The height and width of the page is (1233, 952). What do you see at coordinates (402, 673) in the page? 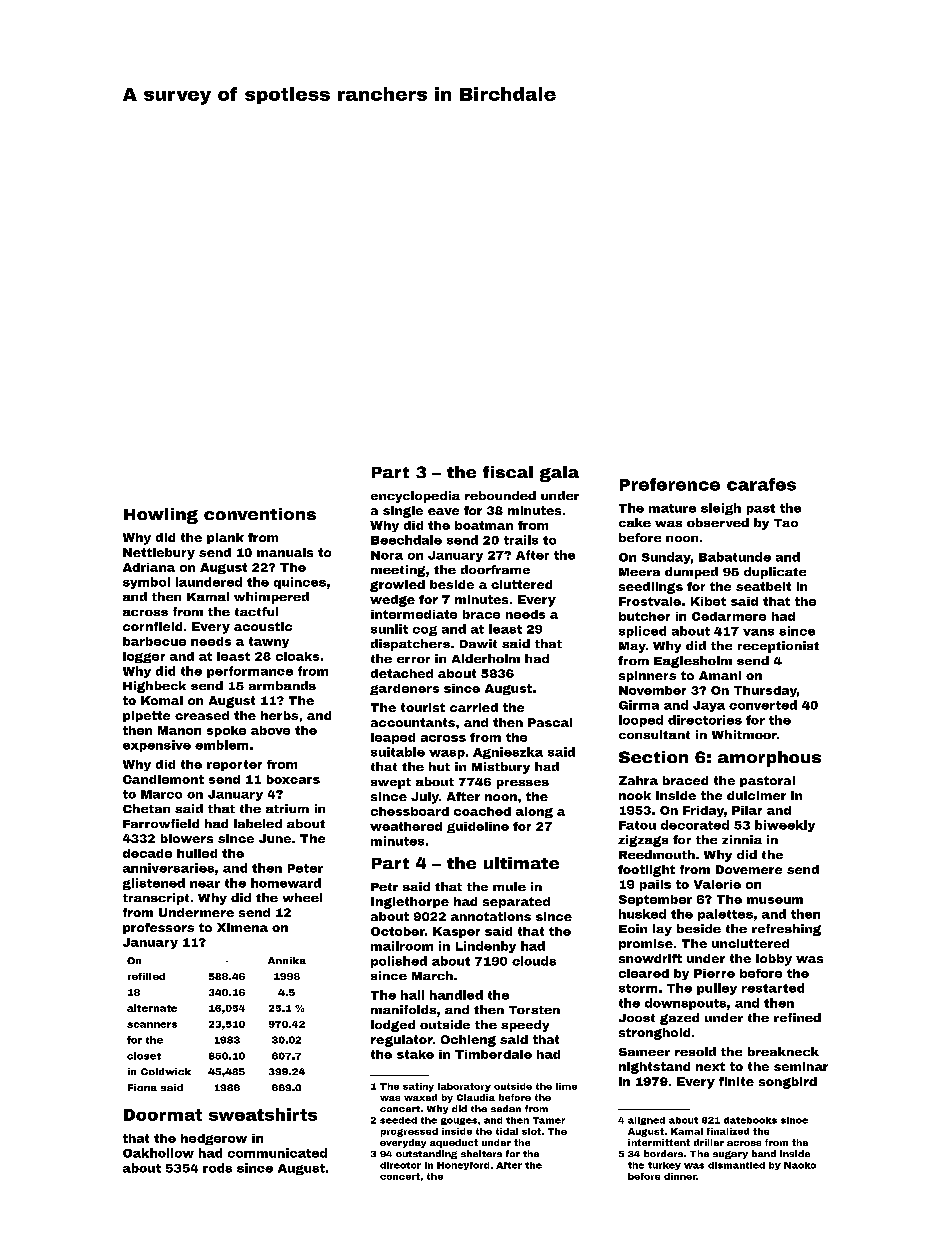
I see `detached` at bounding box center [402, 673].
